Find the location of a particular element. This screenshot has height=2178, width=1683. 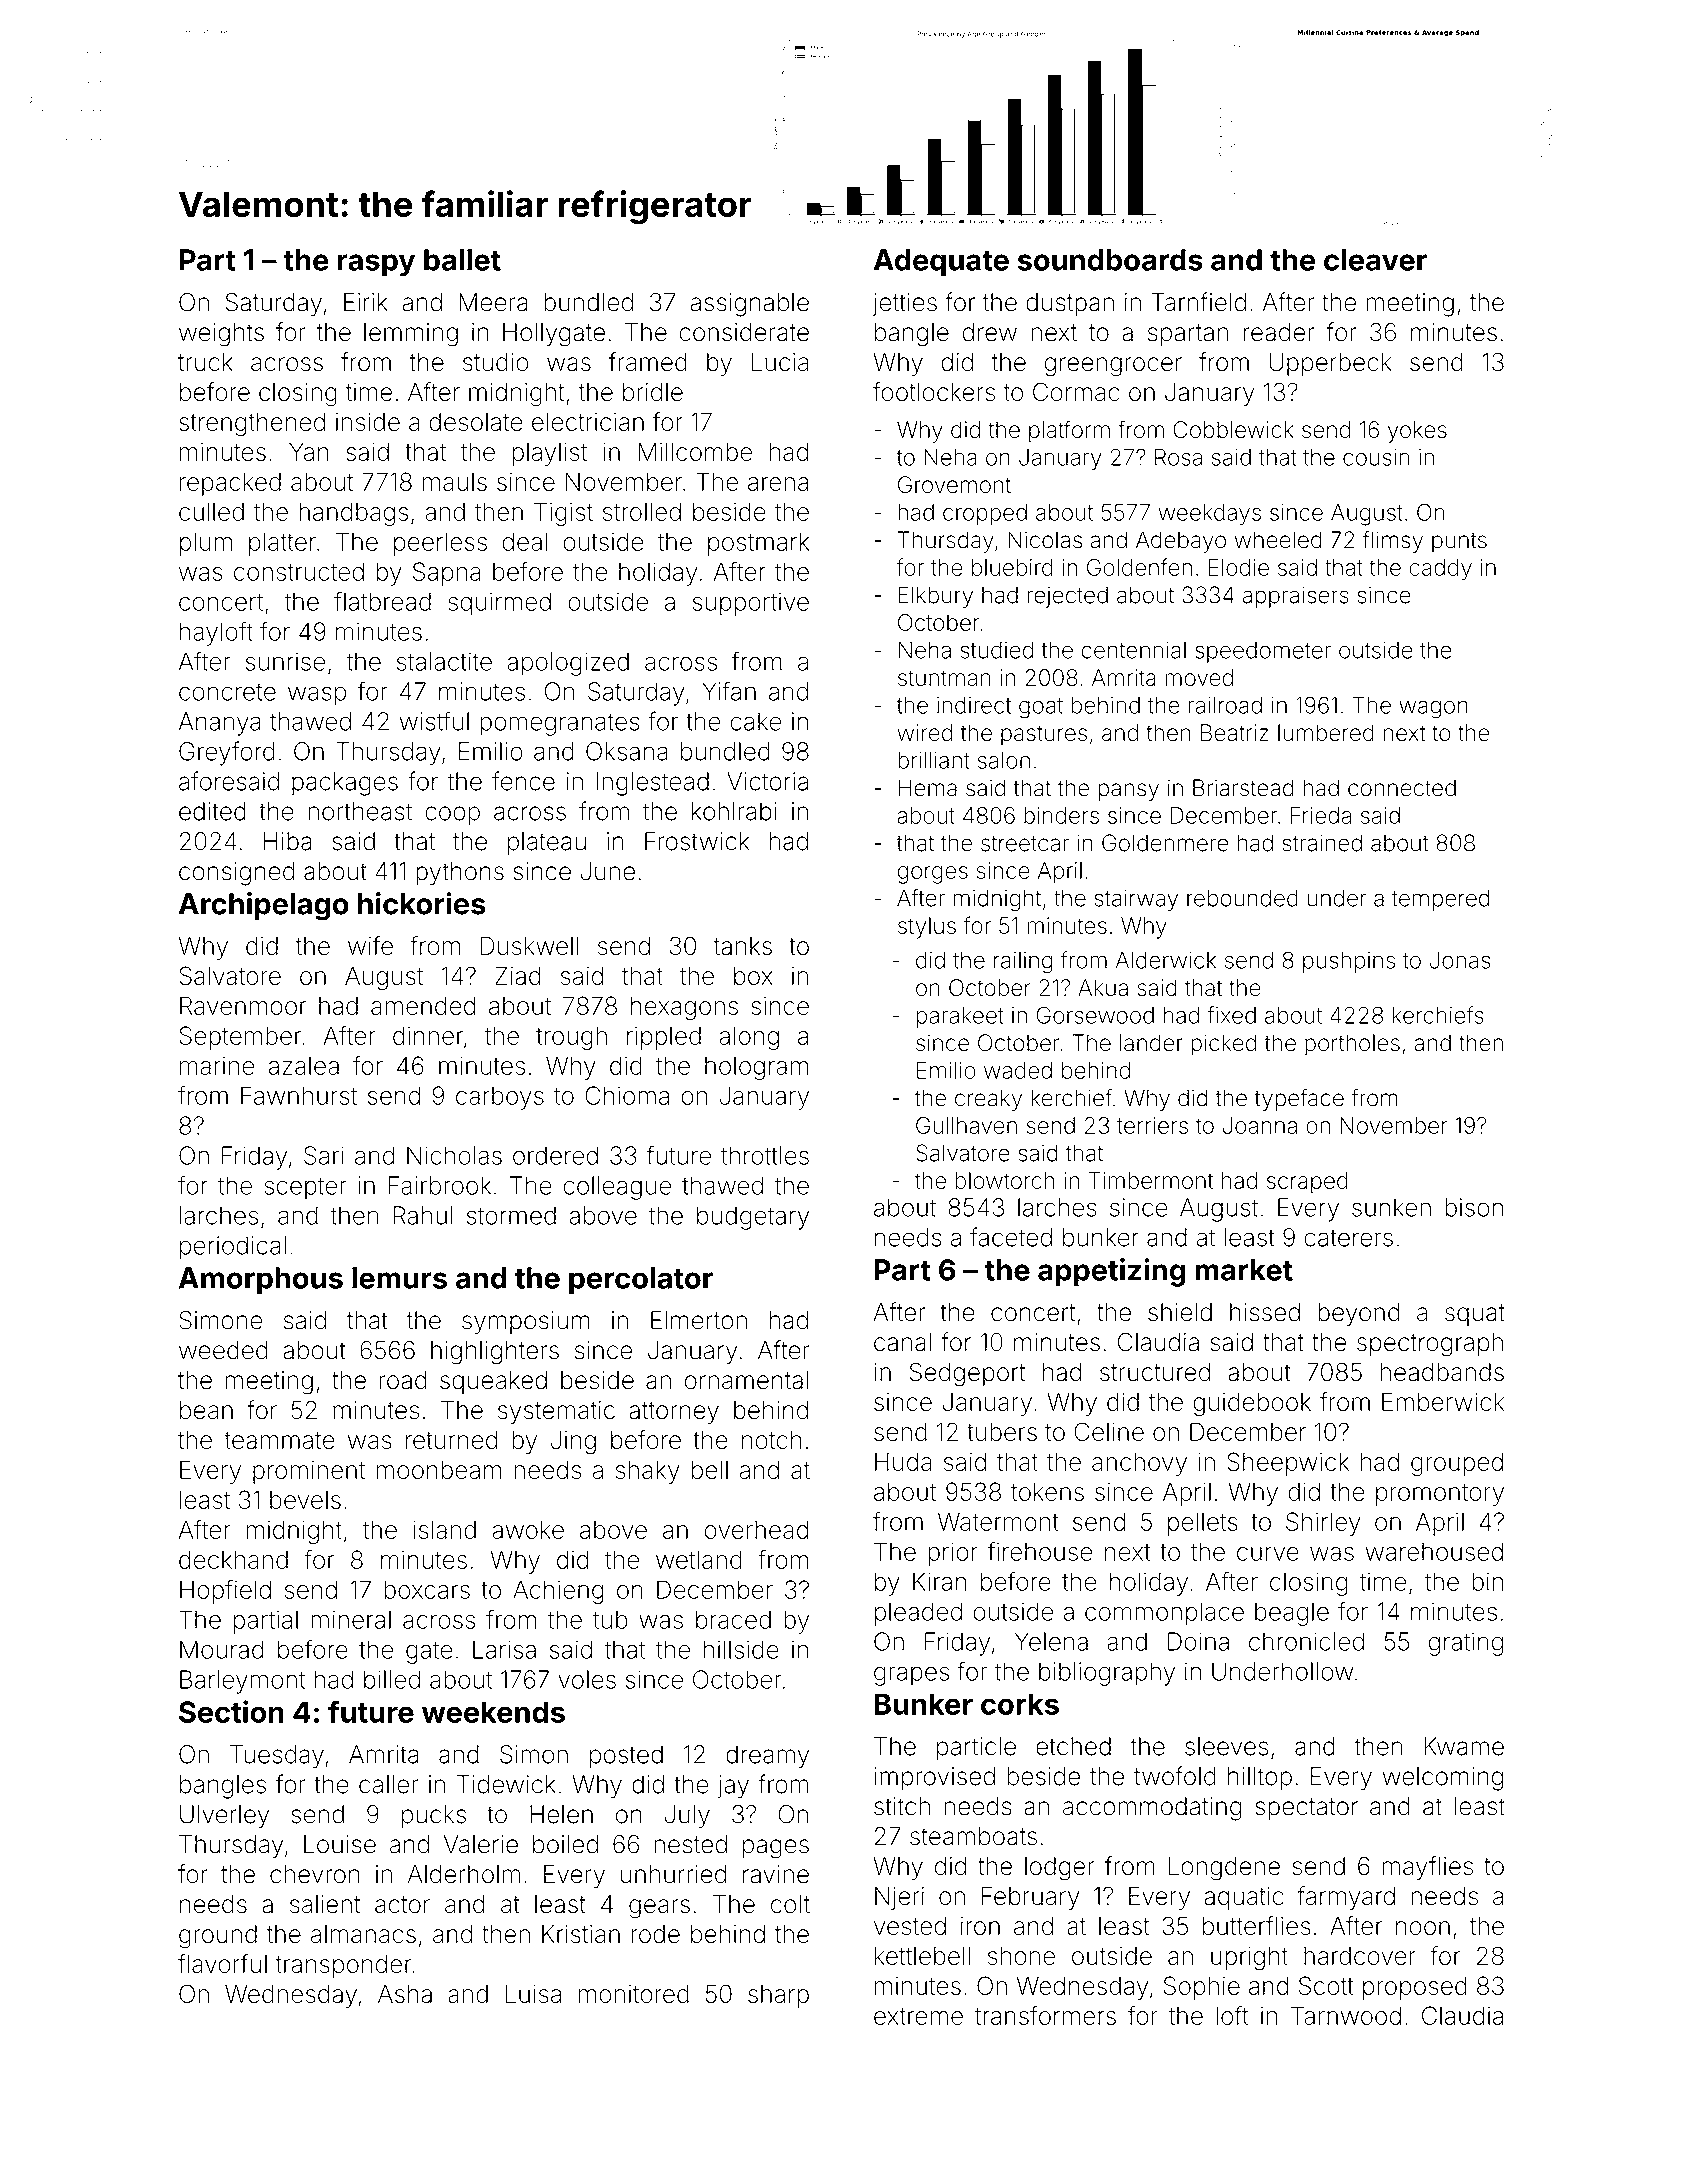

sharp is located at coordinates (778, 1996).
